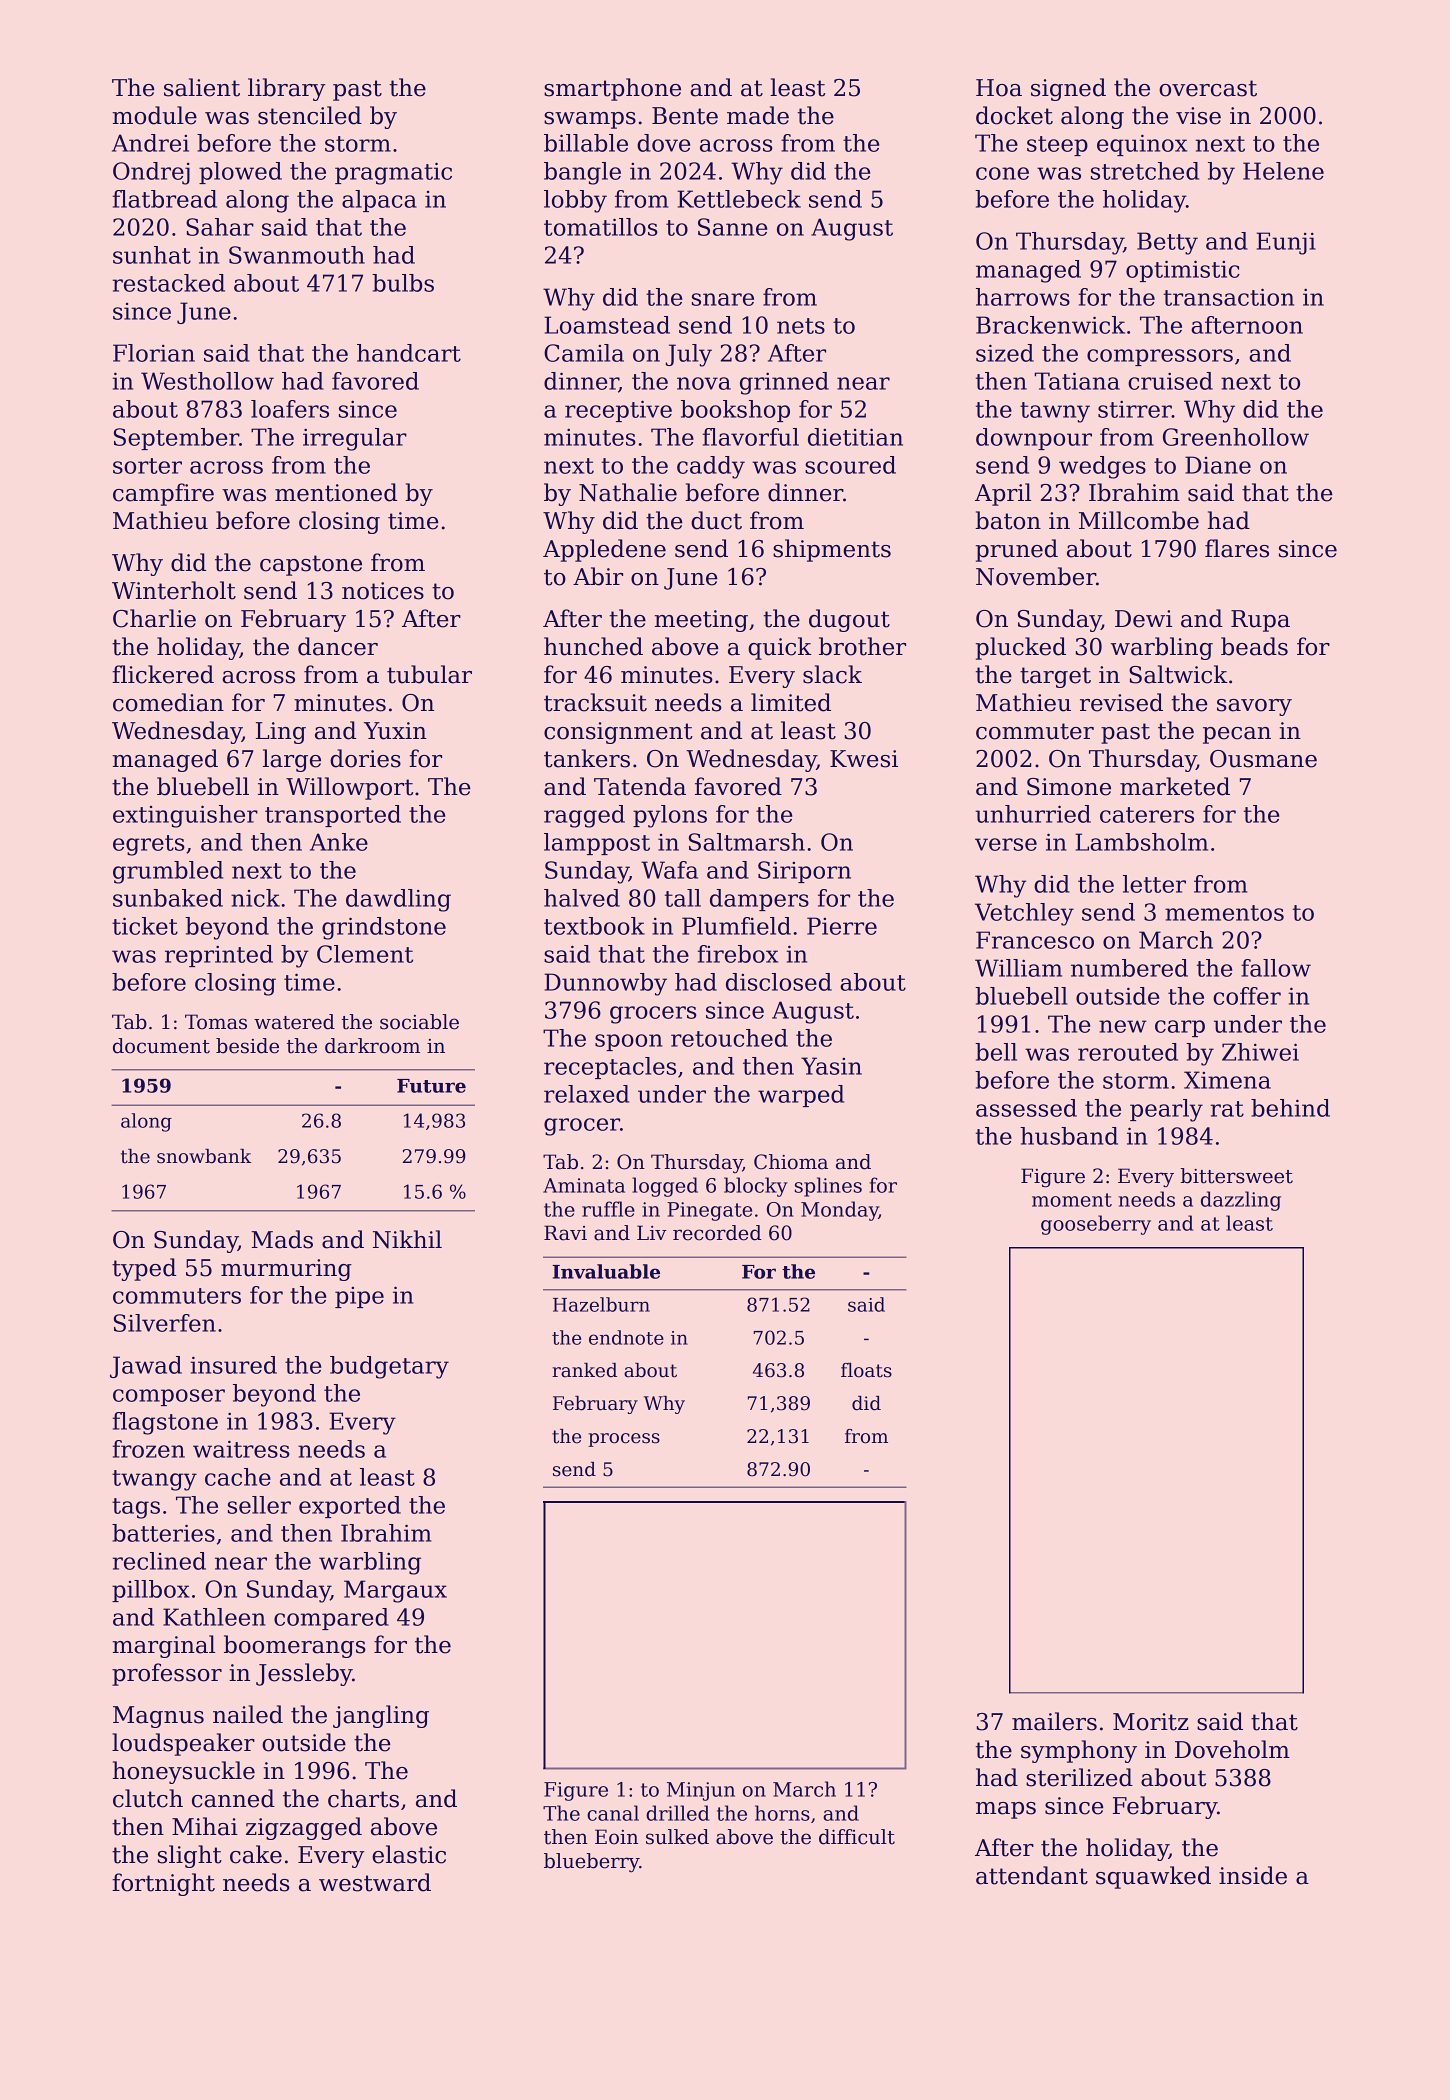 The image size is (1450, 2100). What do you see at coordinates (624, 1440) in the image?
I see `process` at bounding box center [624, 1440].
